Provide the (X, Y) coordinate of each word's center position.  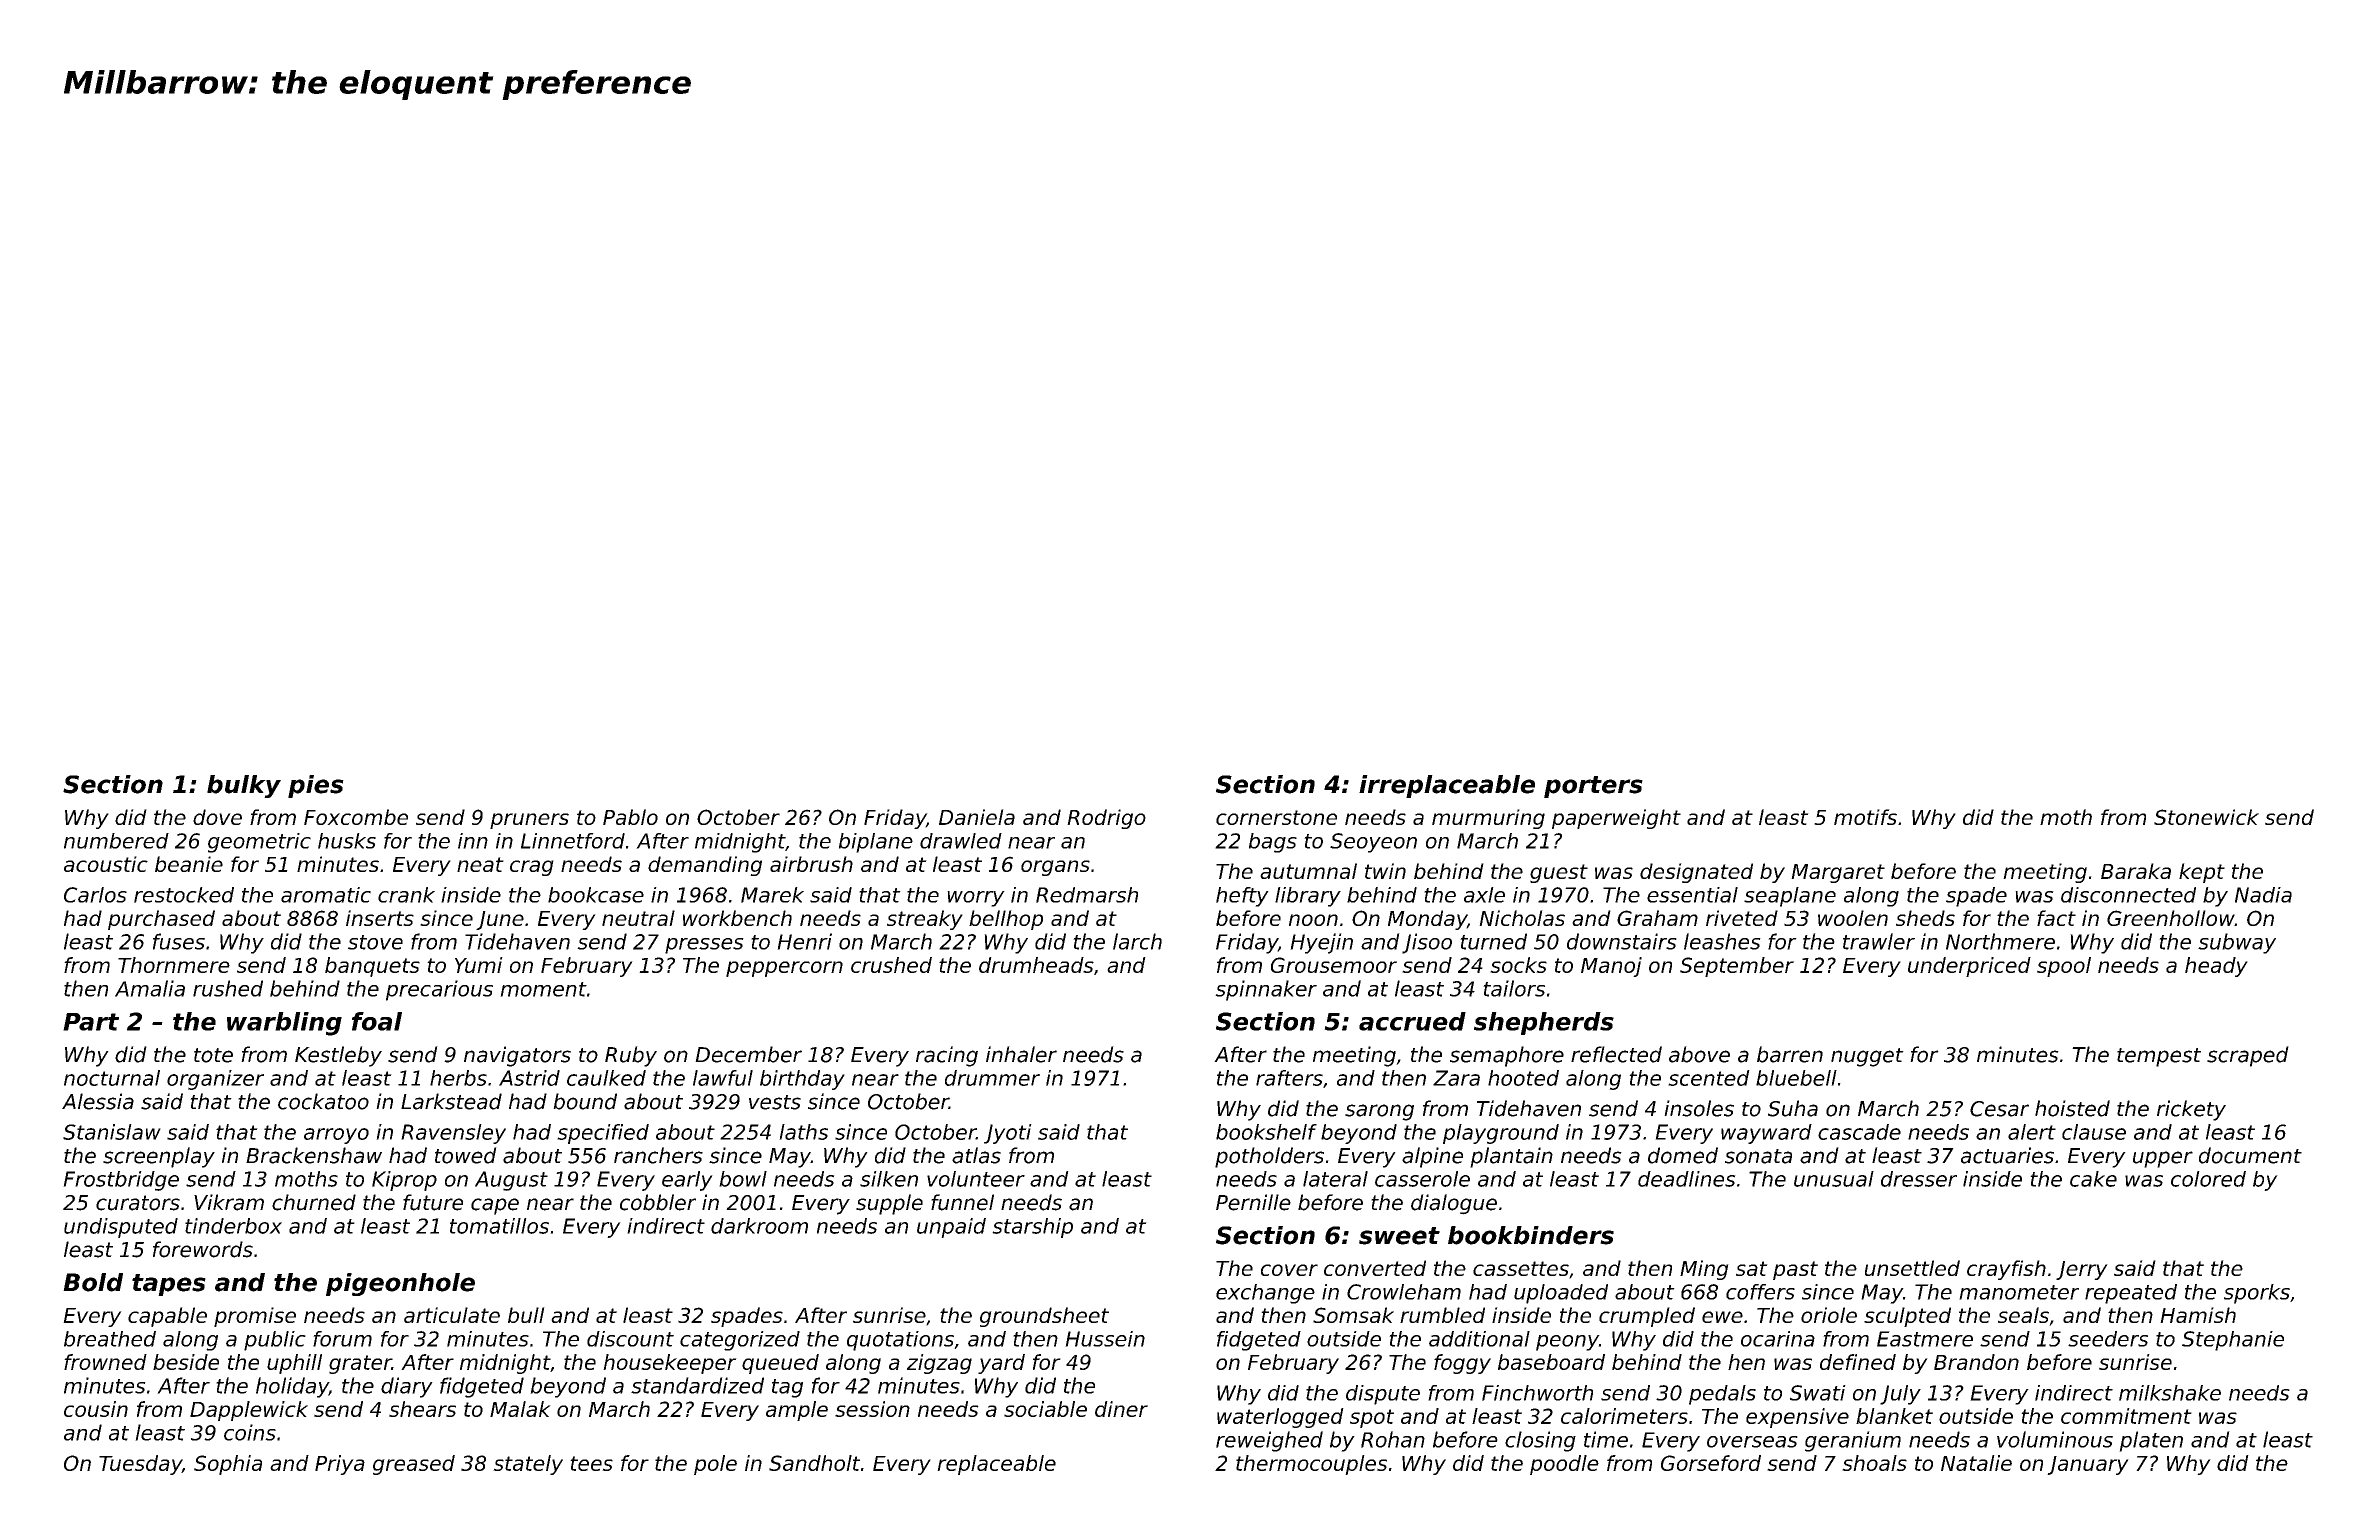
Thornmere (174, 965)
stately (528, 1465)
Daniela (977, 817)
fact (2056, 918)
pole (715, 1465)
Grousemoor (1334, 965)
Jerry (2082, 1270)
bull (526, 1315)
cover (1289, 1270)
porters (1593, 787)
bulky (244, 786)
